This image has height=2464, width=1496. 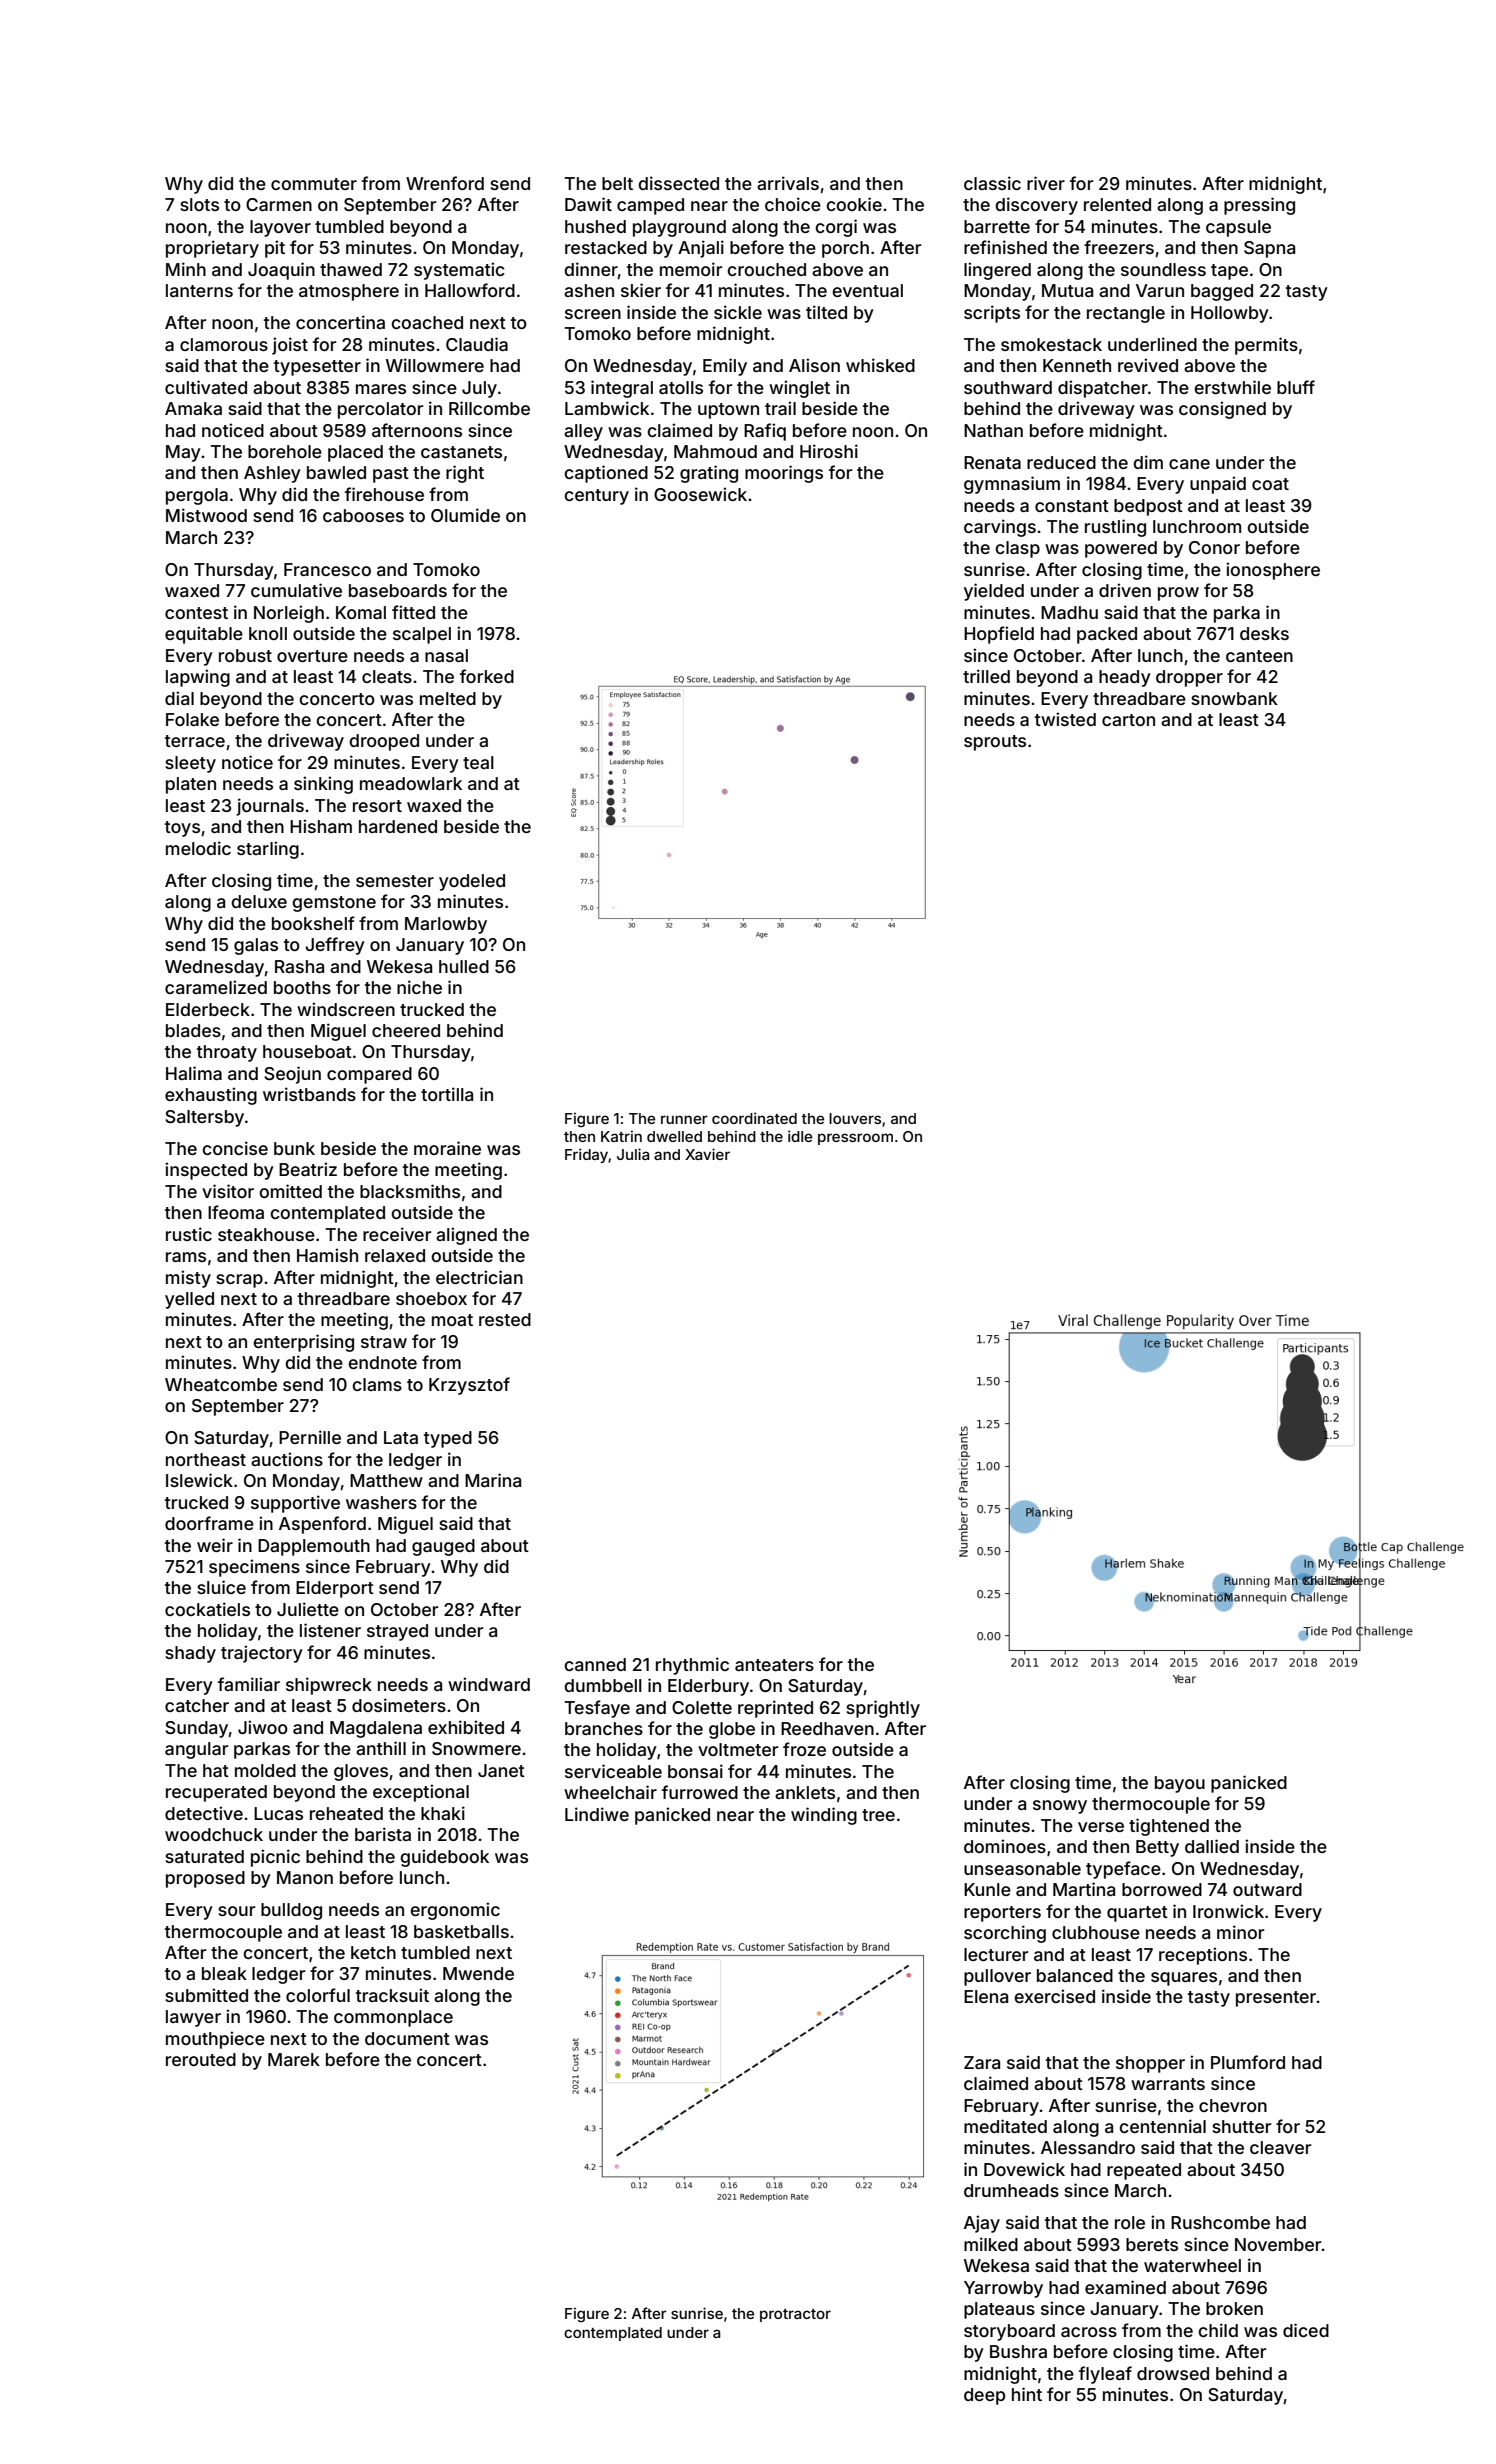 I want to click on protractor, so click(x=795, y=2315).
